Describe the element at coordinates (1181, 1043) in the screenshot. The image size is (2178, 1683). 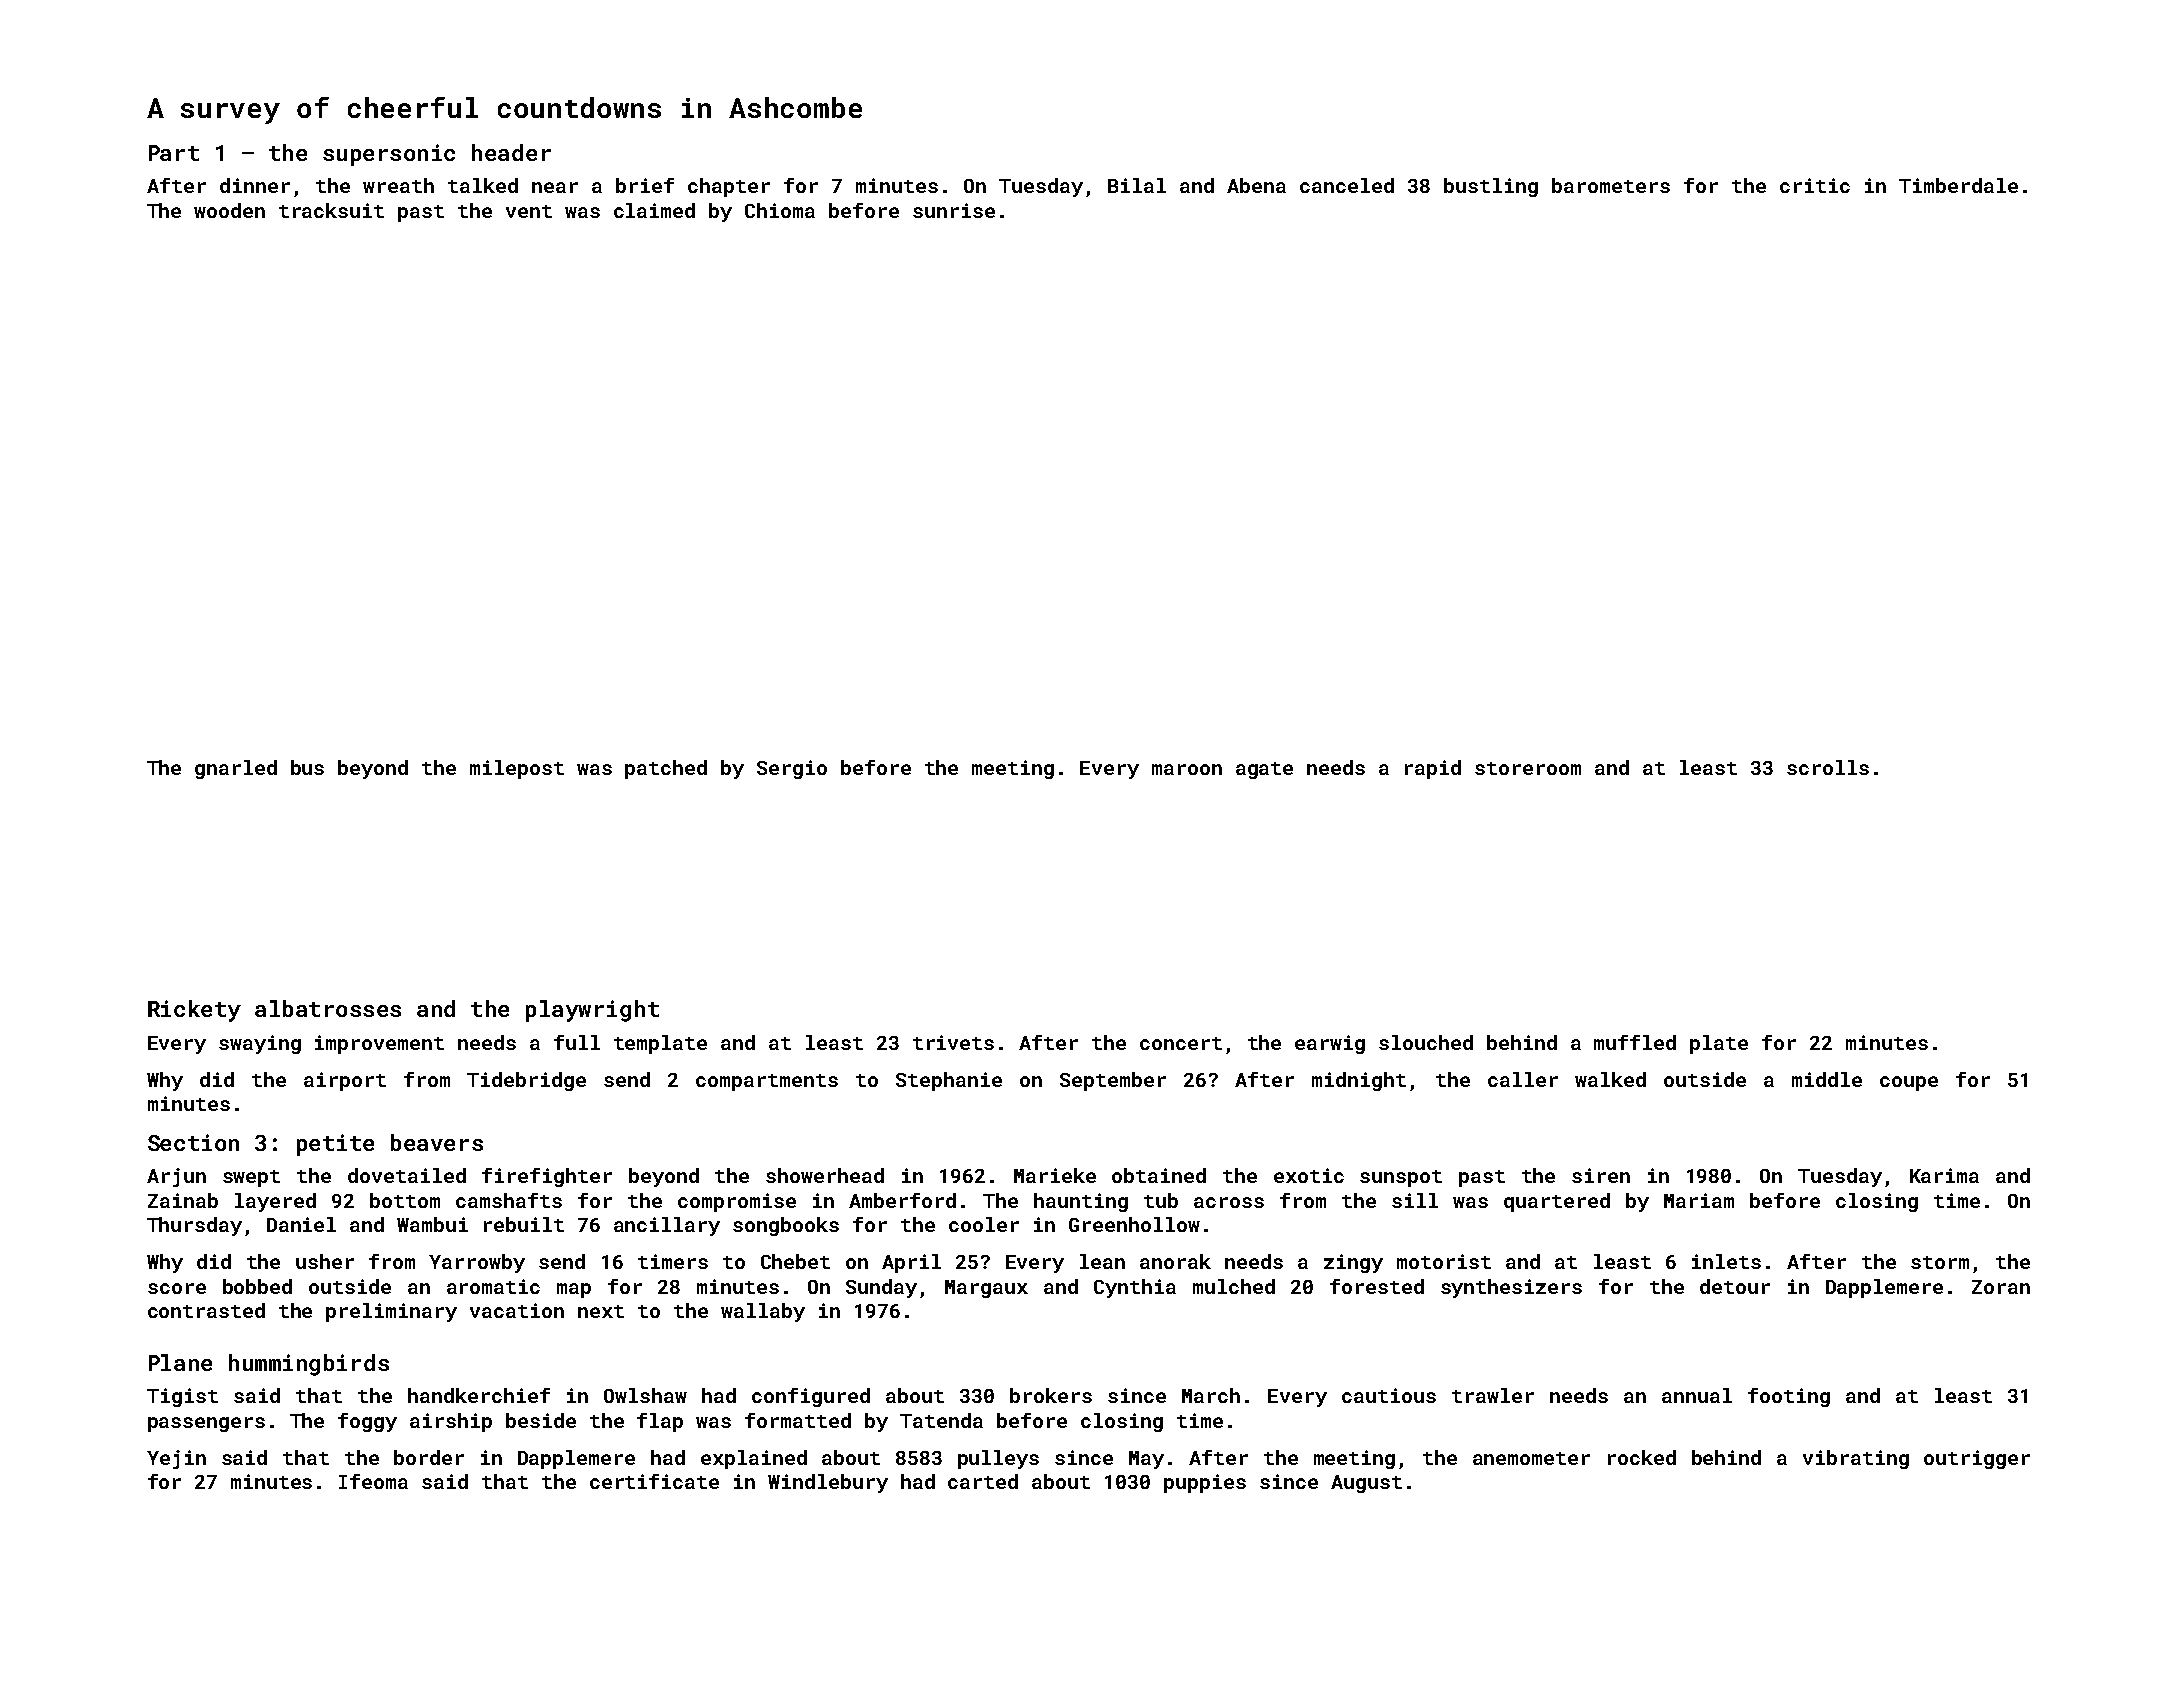
I see `concert` at that location.
